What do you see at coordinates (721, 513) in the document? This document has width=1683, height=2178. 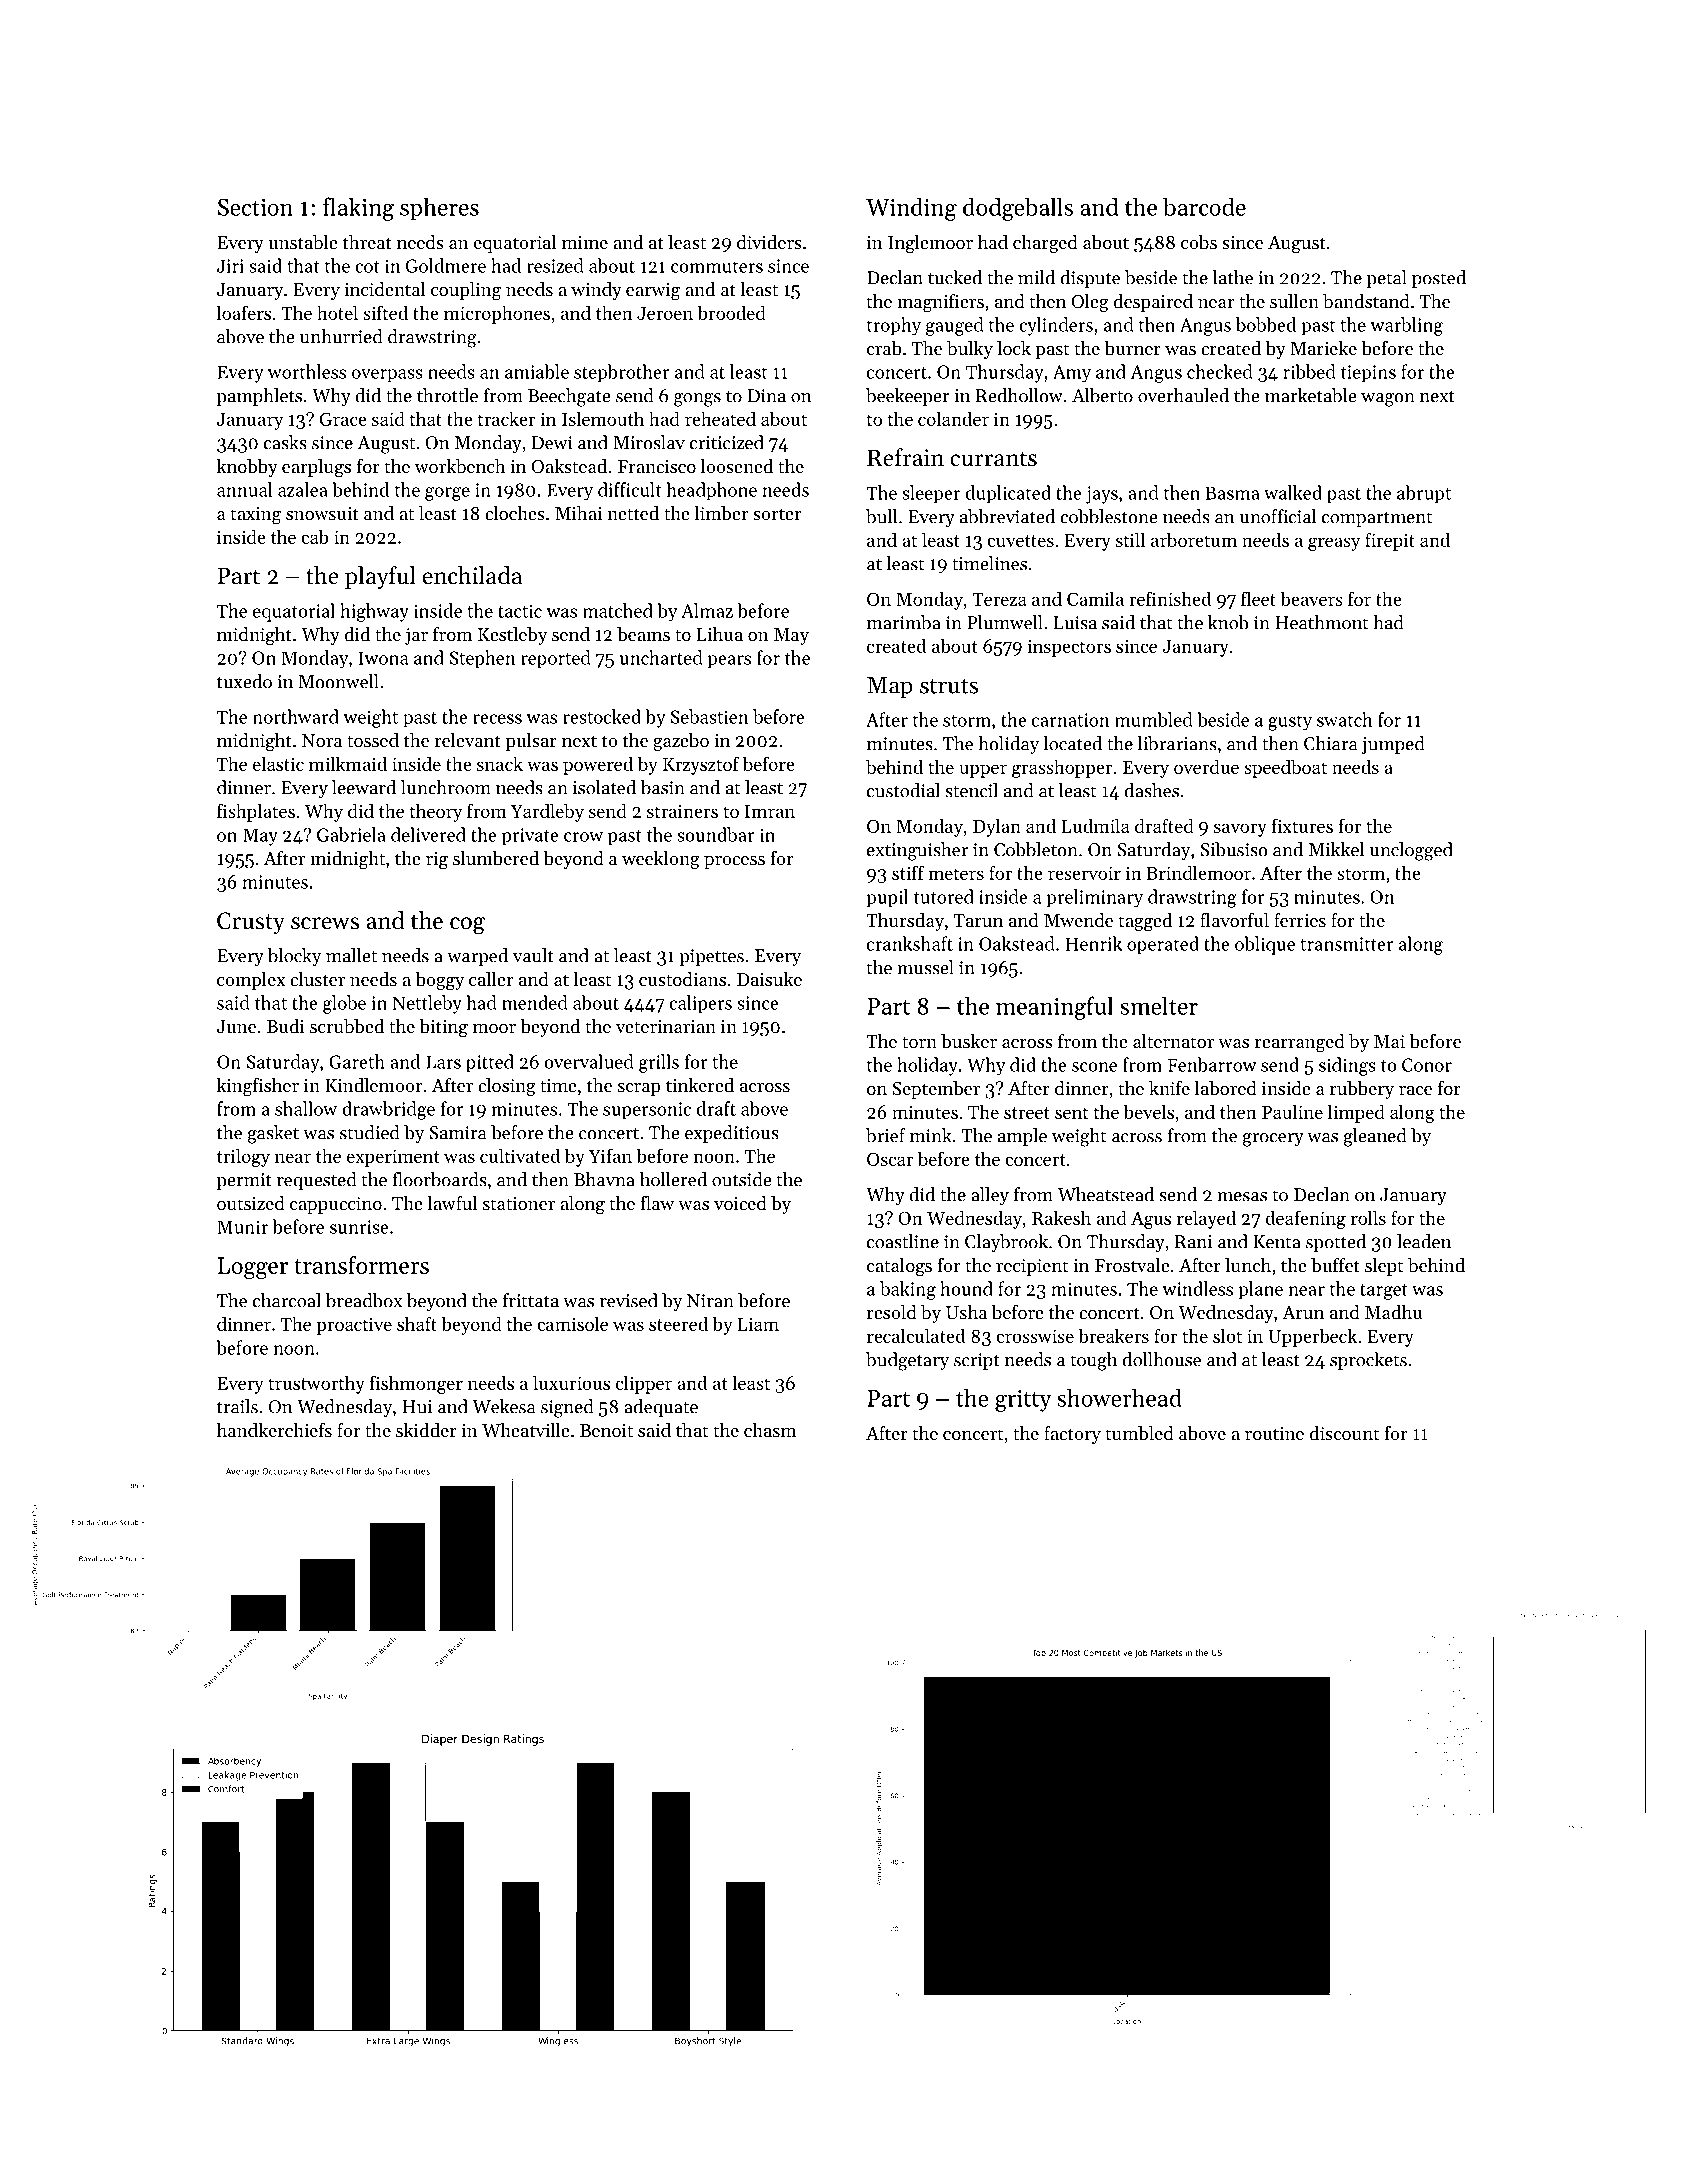 I see `limber` at bounding box center [721, 513].
